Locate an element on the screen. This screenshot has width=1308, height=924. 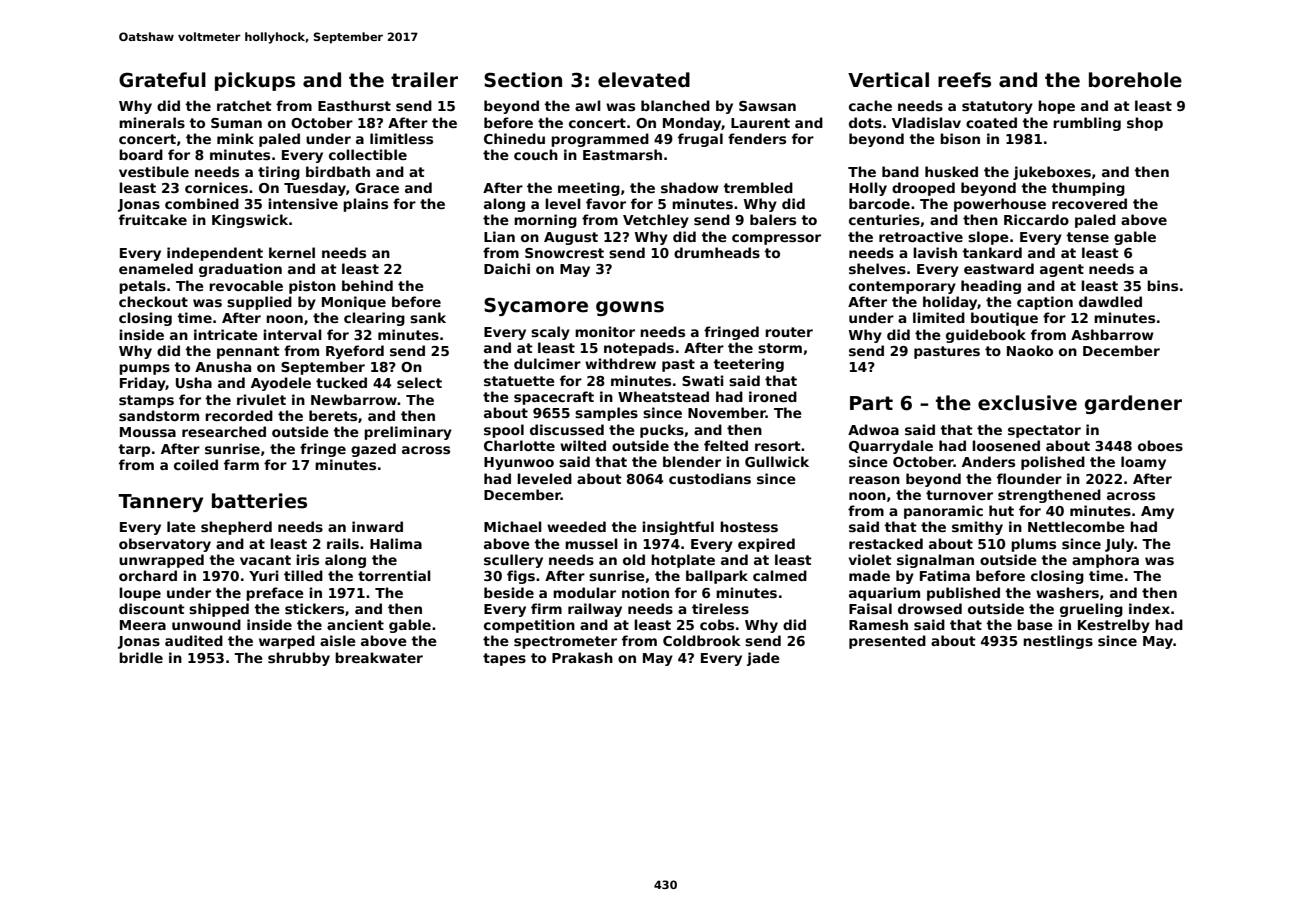
Section is located at coordinates (523, 80).
